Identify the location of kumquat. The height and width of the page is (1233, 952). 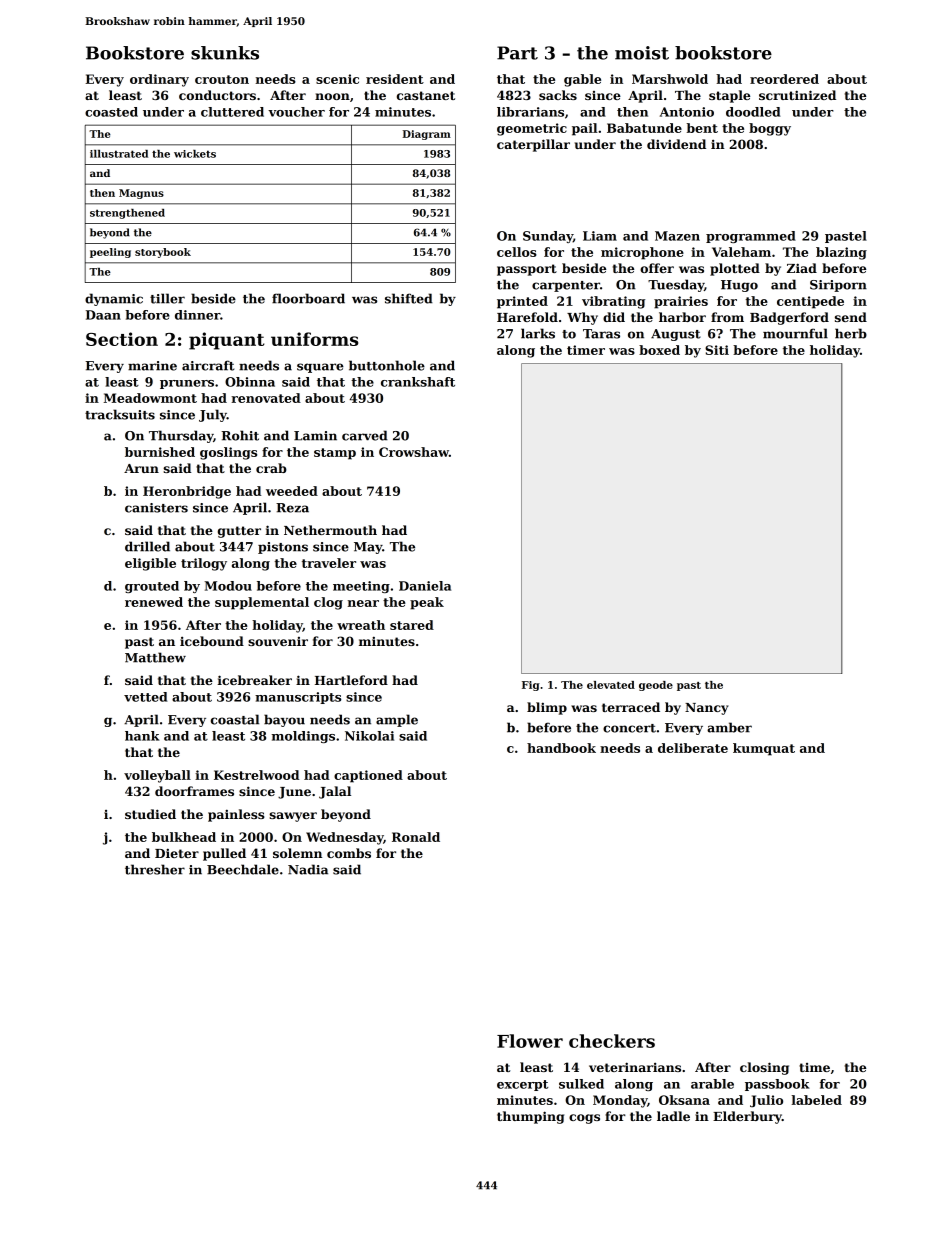
(764, 749).
